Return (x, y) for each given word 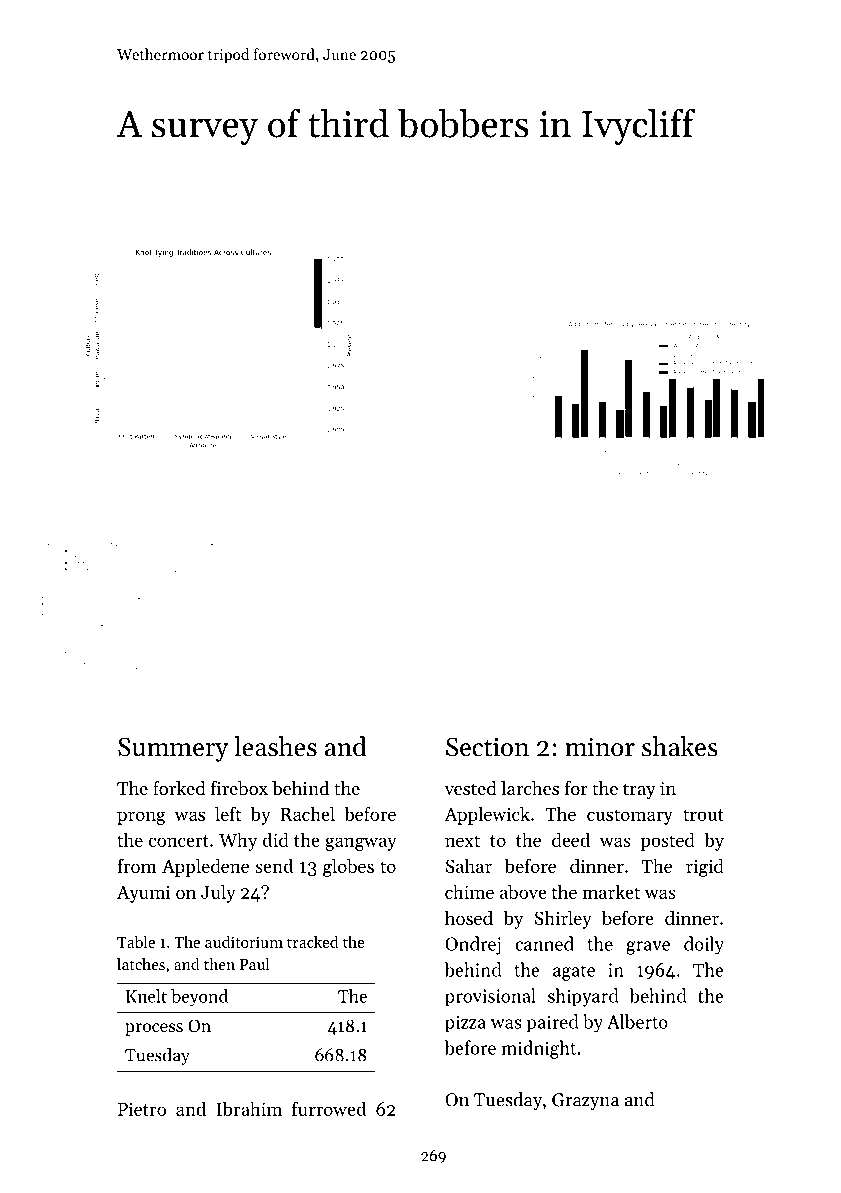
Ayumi (144, 894)
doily (704, 945)
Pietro (142, 1109)
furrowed (329, 1108)
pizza (465, 1024)
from (137, 865)
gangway (361, 844)
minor (600, 747)
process (154, 1029)
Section (487, 747)
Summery (173, 749)
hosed (469, 917)
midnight (539, 1049)
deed (571, 839)
